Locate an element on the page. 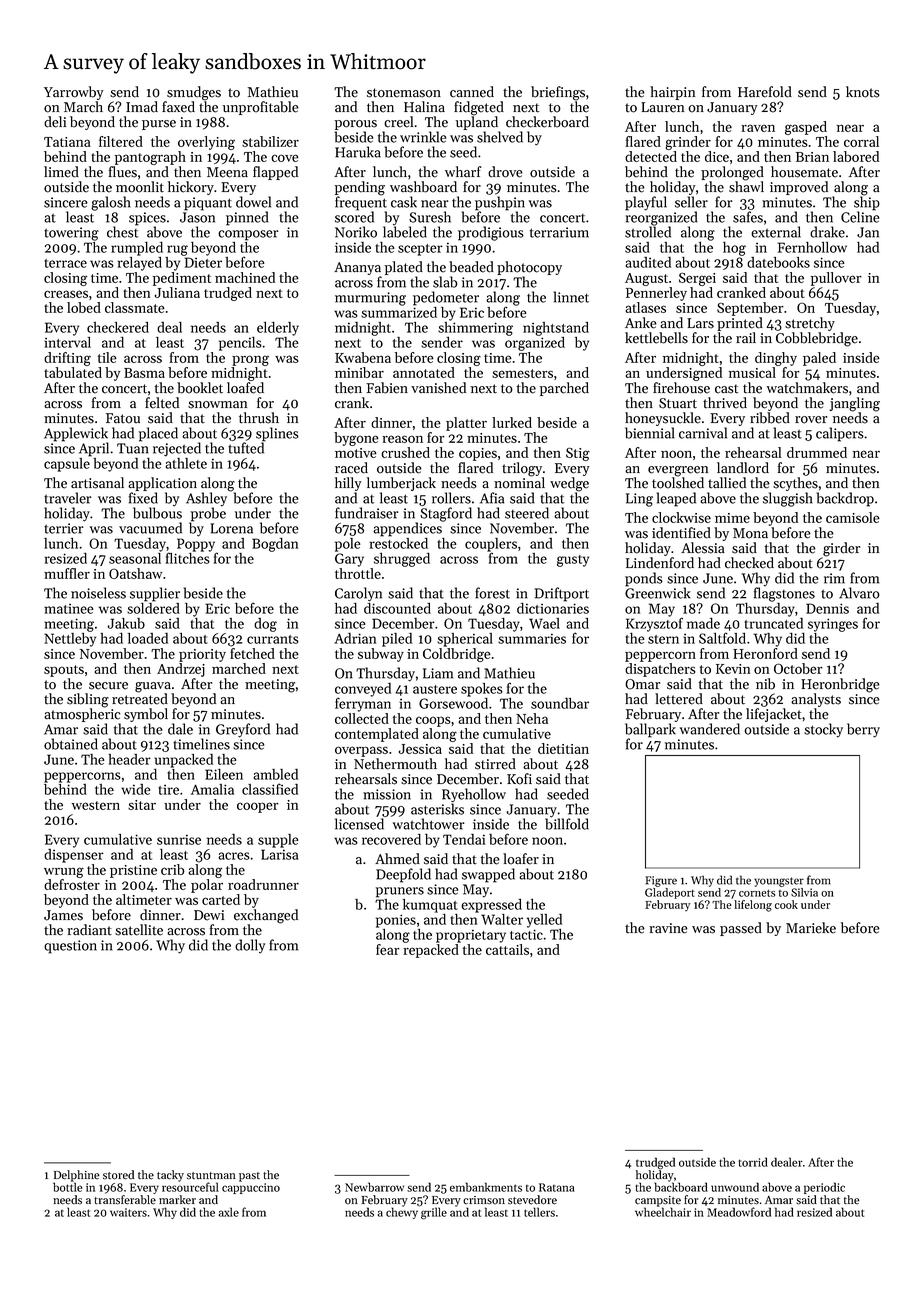 This page has width=924, height=1308. past is located at coordinates (249, 1177).
